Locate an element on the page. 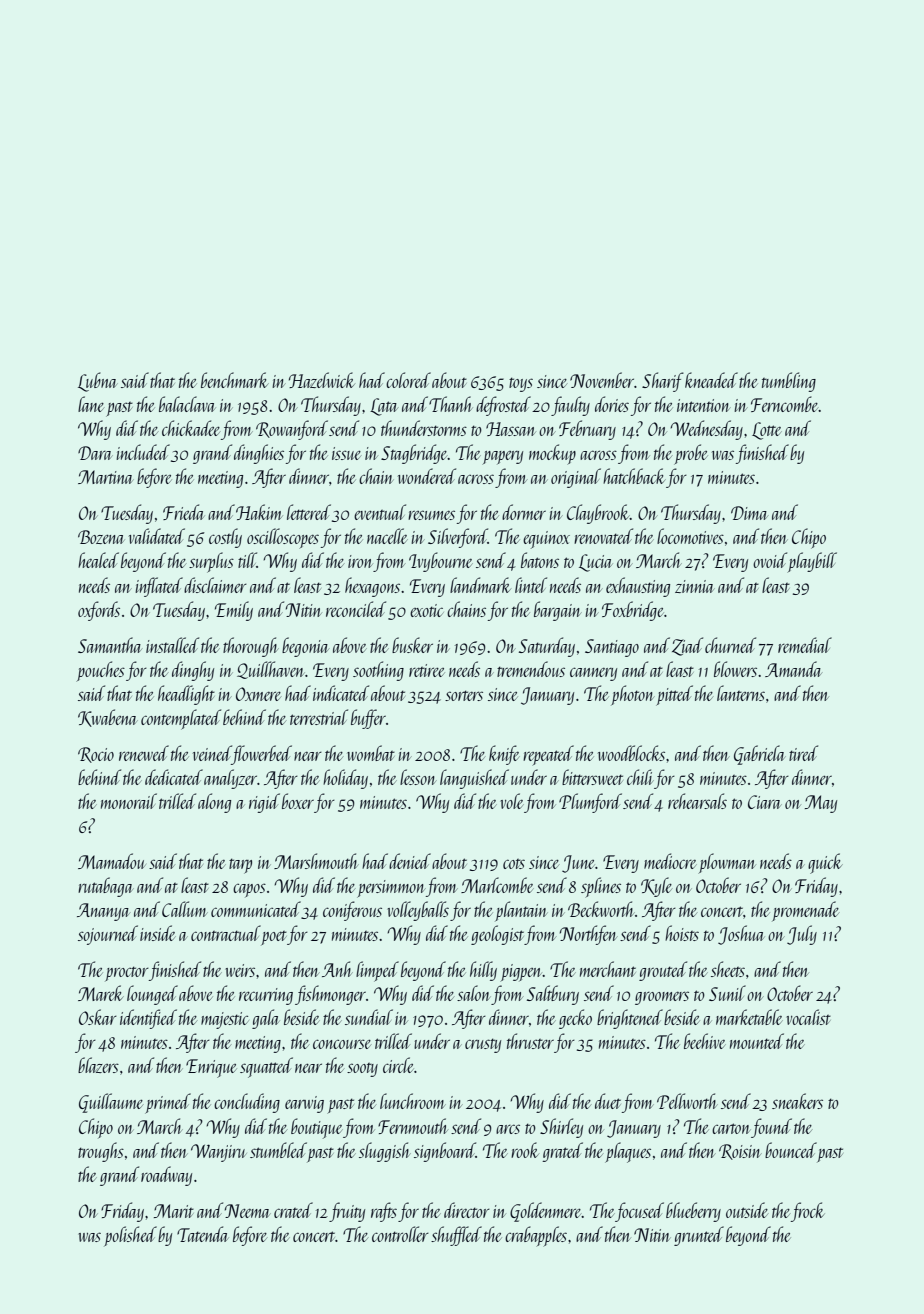 This page has height=1314, width=924. locomotives is located at coordinates (690, 536).
